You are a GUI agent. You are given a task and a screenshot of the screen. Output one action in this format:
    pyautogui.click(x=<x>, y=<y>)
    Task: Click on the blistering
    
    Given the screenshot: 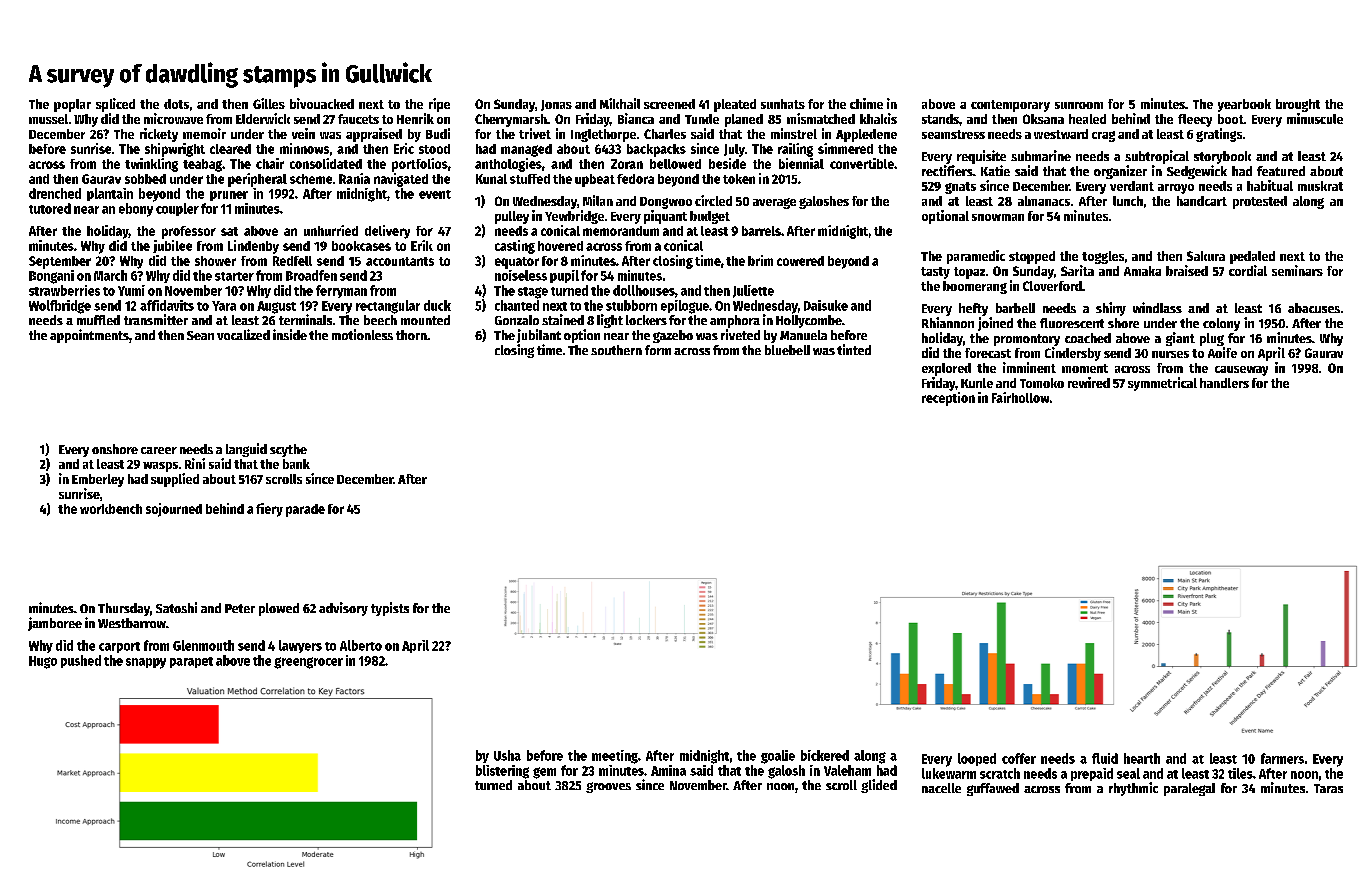 What is the action you would take?
    pyautogui.click(x=502, y=772)
